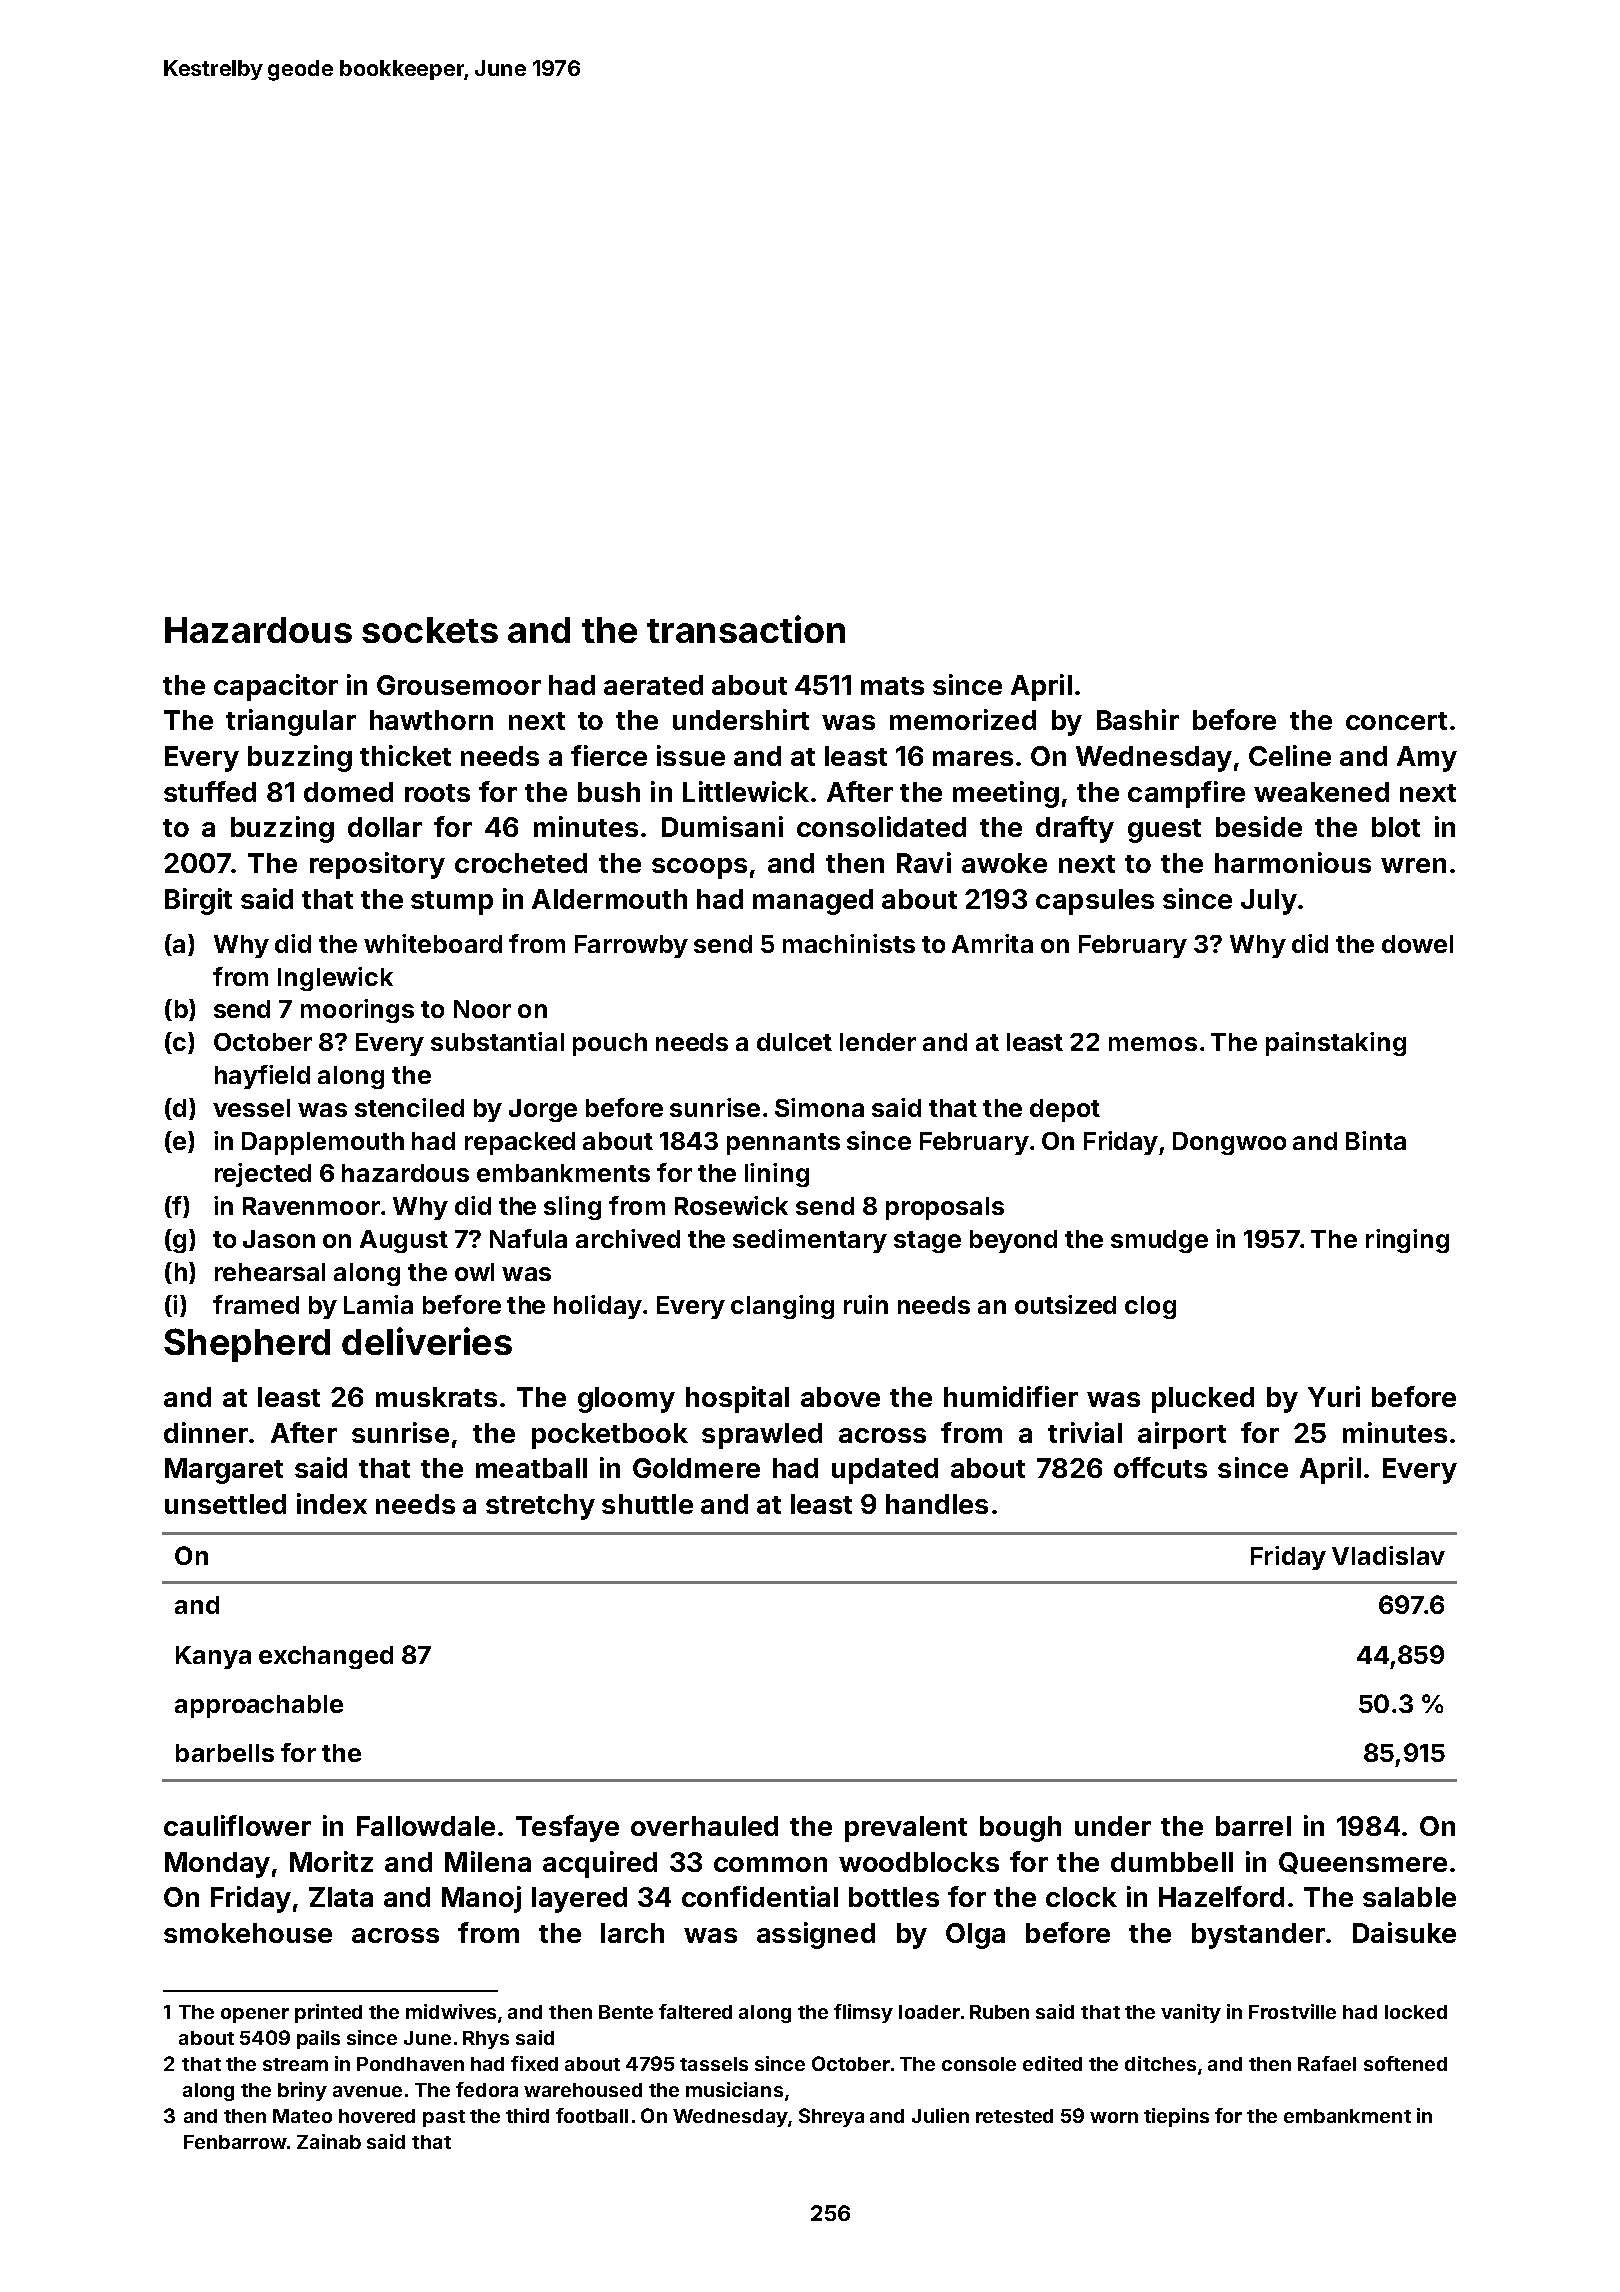 The width and height of the image is (1620, 2292). Describe the element at coordinates (794, 1042) in the image. I see `dulcet` at that location.
